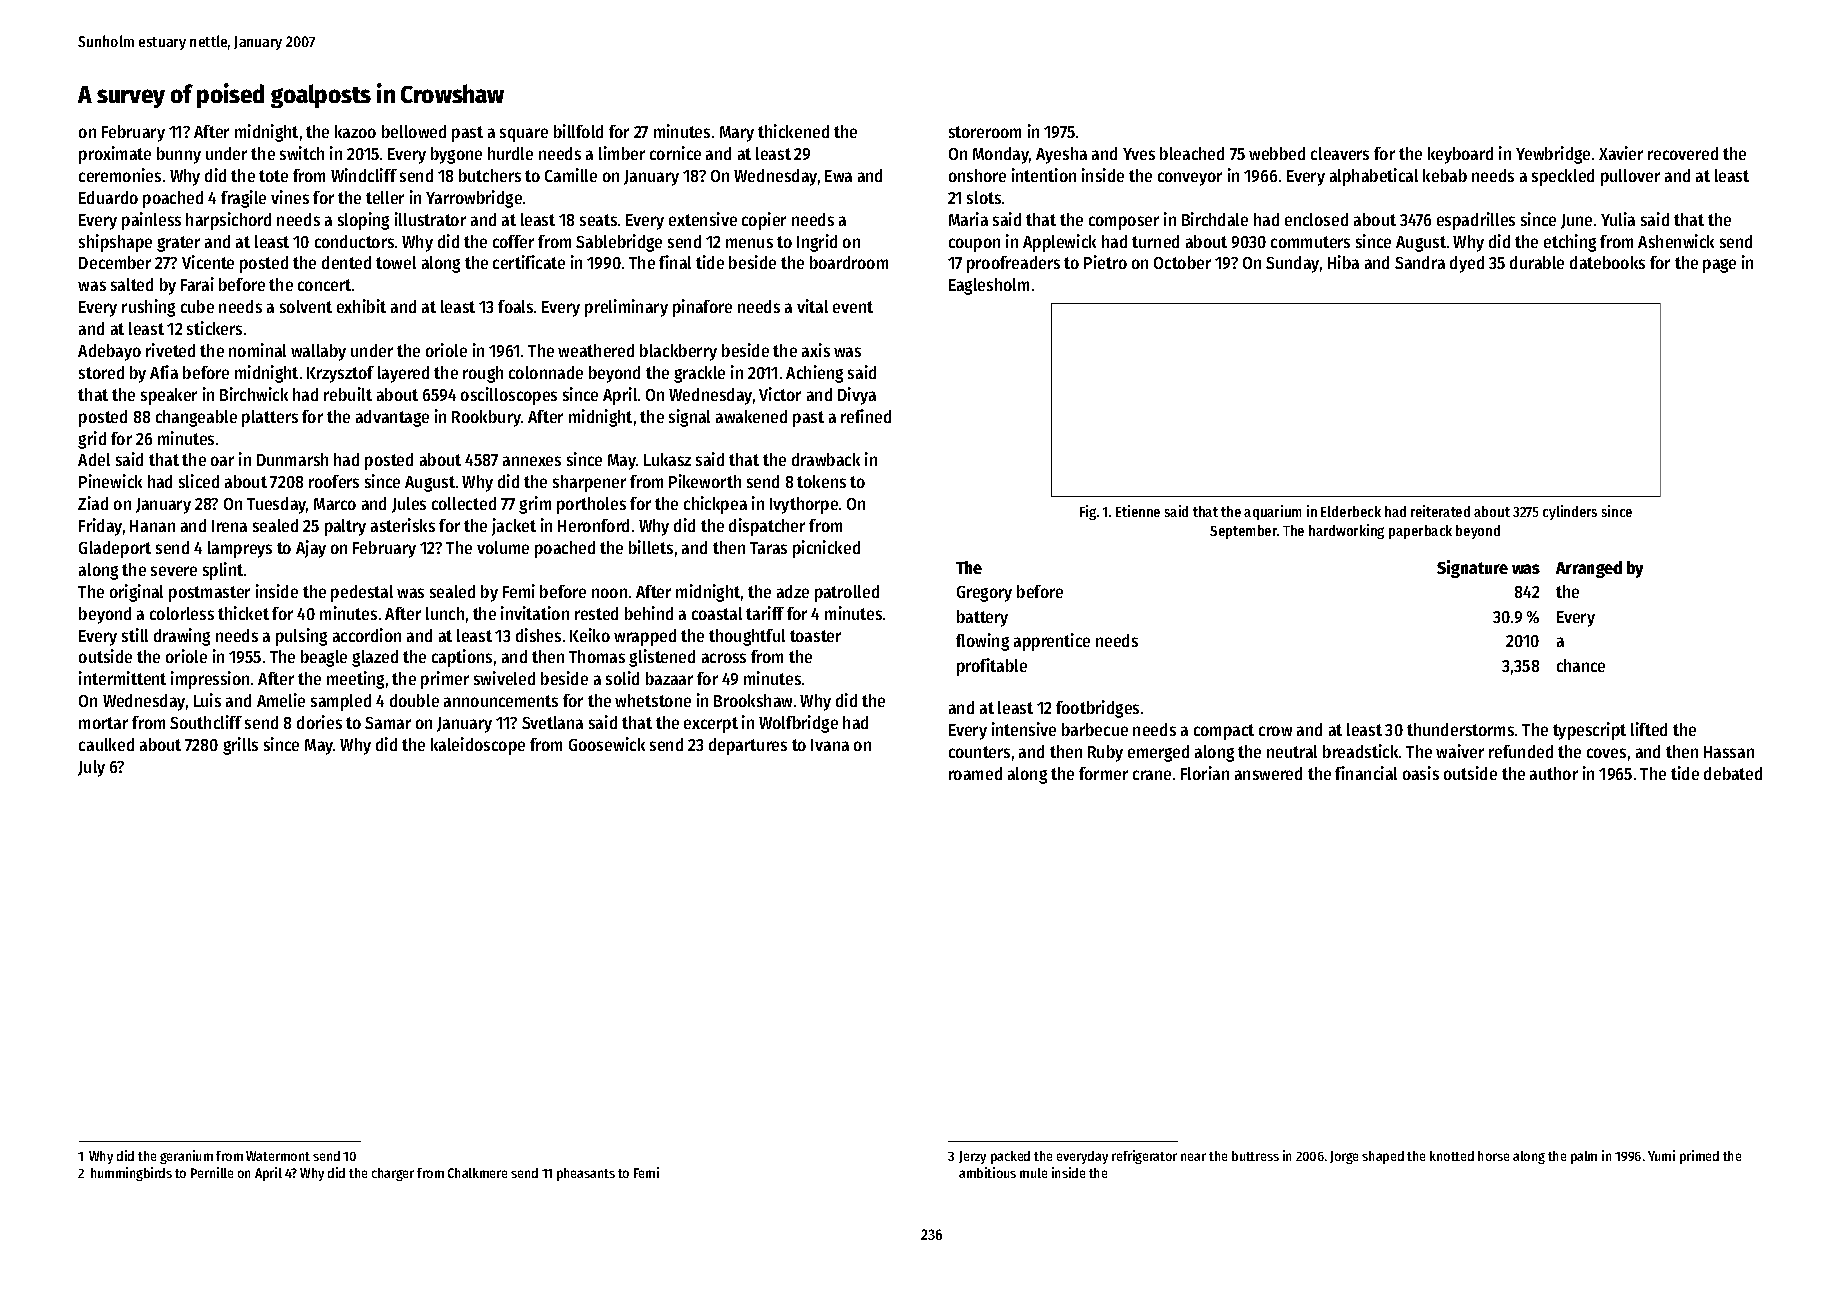 This screenshot has height=1303, width=1843. Describe the element at coordinates (1554, 773) in the screenshot. I see `author` at that location.
